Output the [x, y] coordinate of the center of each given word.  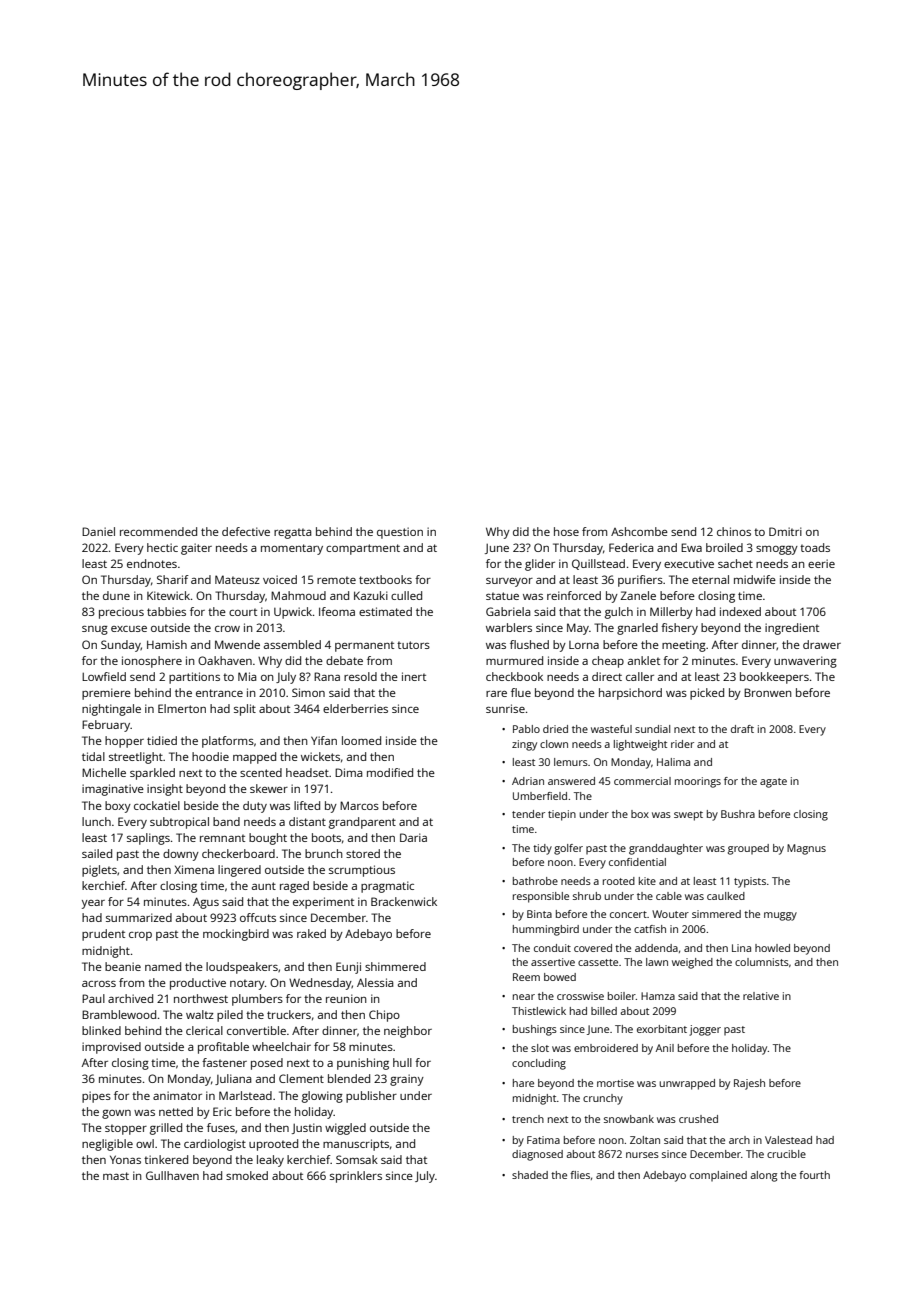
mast [116, 1176]
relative [761, 996]
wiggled [345, 1129]
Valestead [788, 1140]
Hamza [658, 996]
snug [95, 630]
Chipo [384, 1016]
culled [406, 595]
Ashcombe [639, 531]
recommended [158, 531]
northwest [201, 998]
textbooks [385, 579]
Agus [206, 903]
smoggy [777, 550]
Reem [526, 977]
